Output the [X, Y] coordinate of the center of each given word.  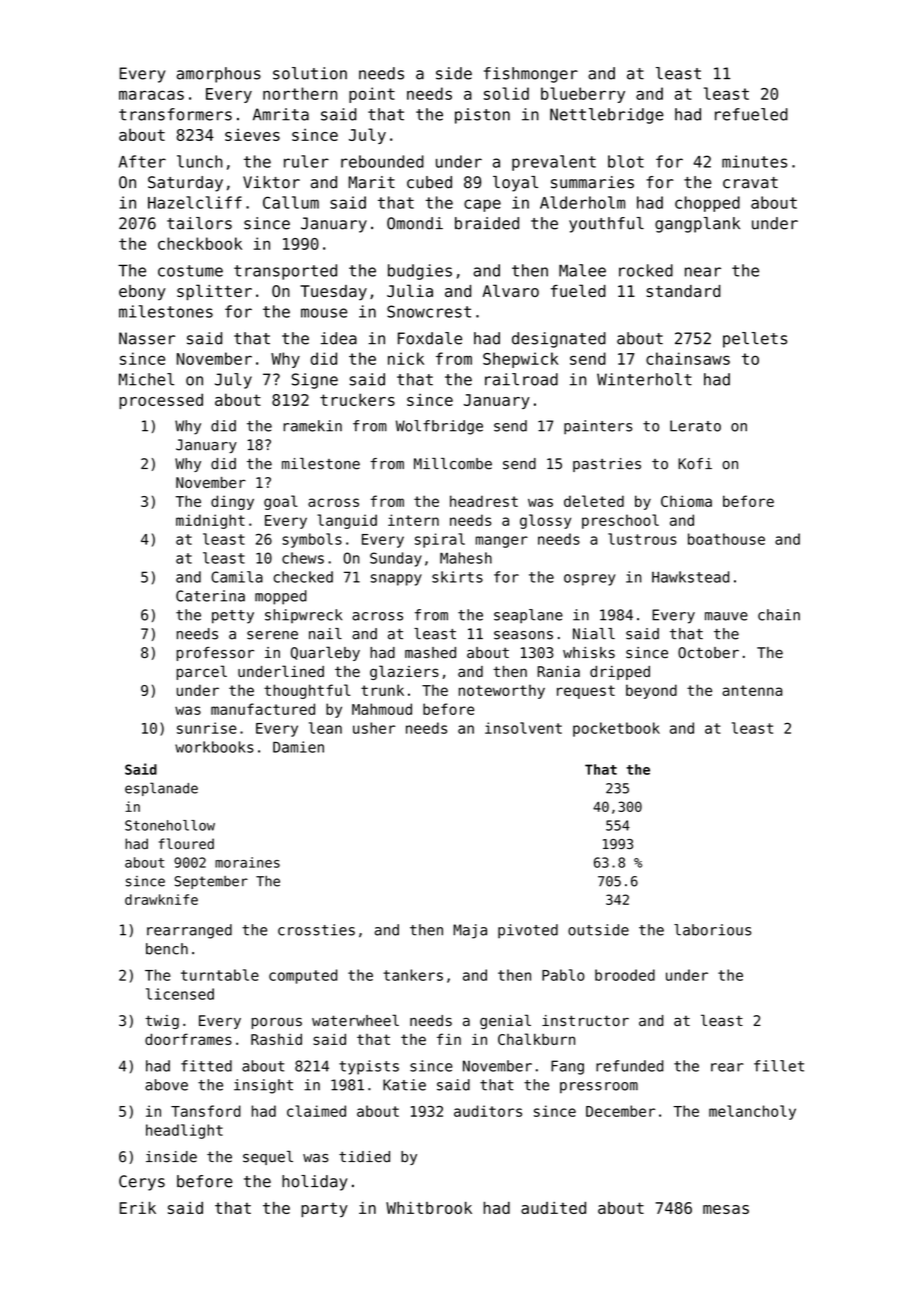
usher [374, 728]
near [703, 272]
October [708, 653]
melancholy [752, 1112]
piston [482, 116]
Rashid [276, 1039]
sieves [252, 135]
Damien [298, 747]
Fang [567, 1067]
